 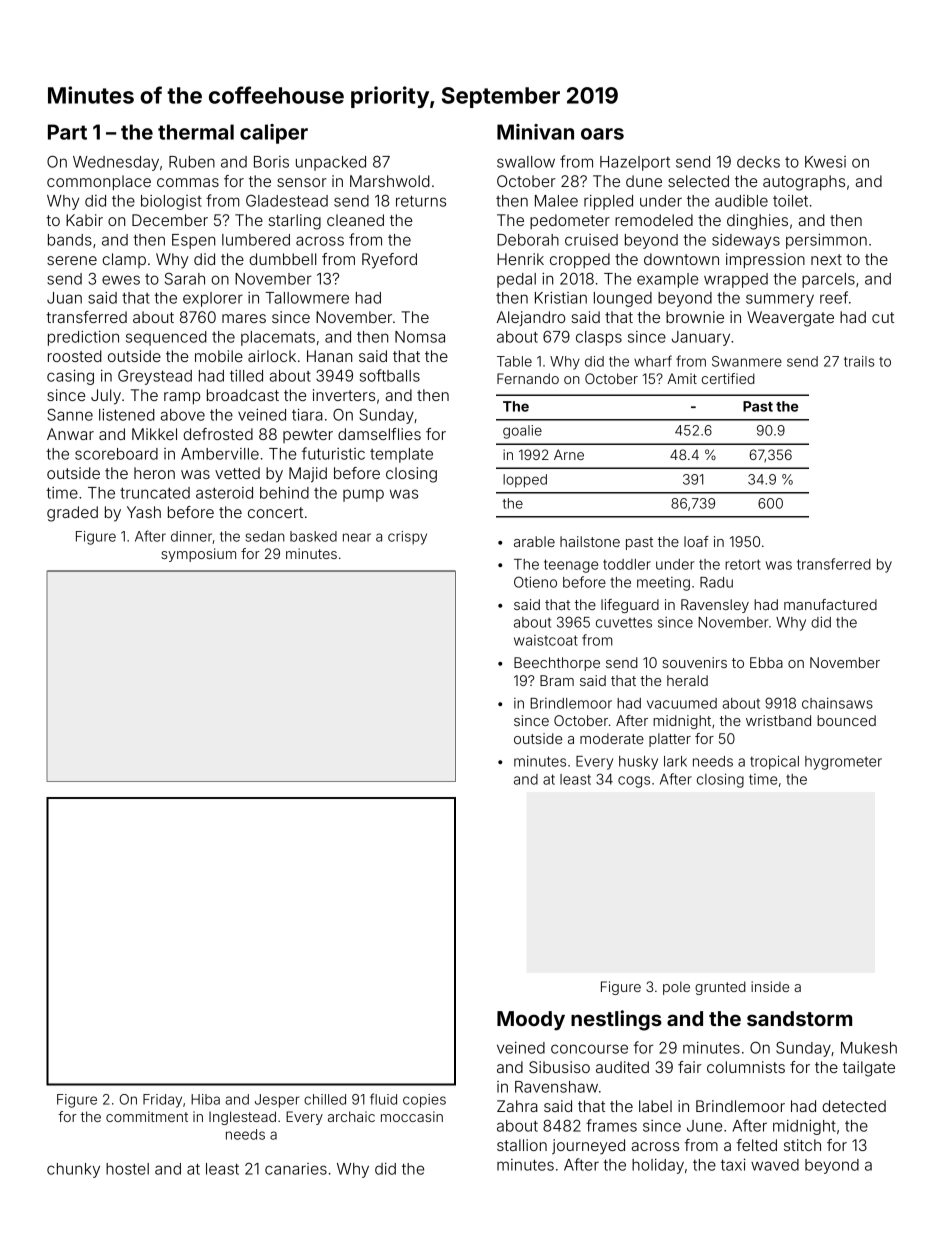 I want to click on serene, so click(x=72, y=260).
